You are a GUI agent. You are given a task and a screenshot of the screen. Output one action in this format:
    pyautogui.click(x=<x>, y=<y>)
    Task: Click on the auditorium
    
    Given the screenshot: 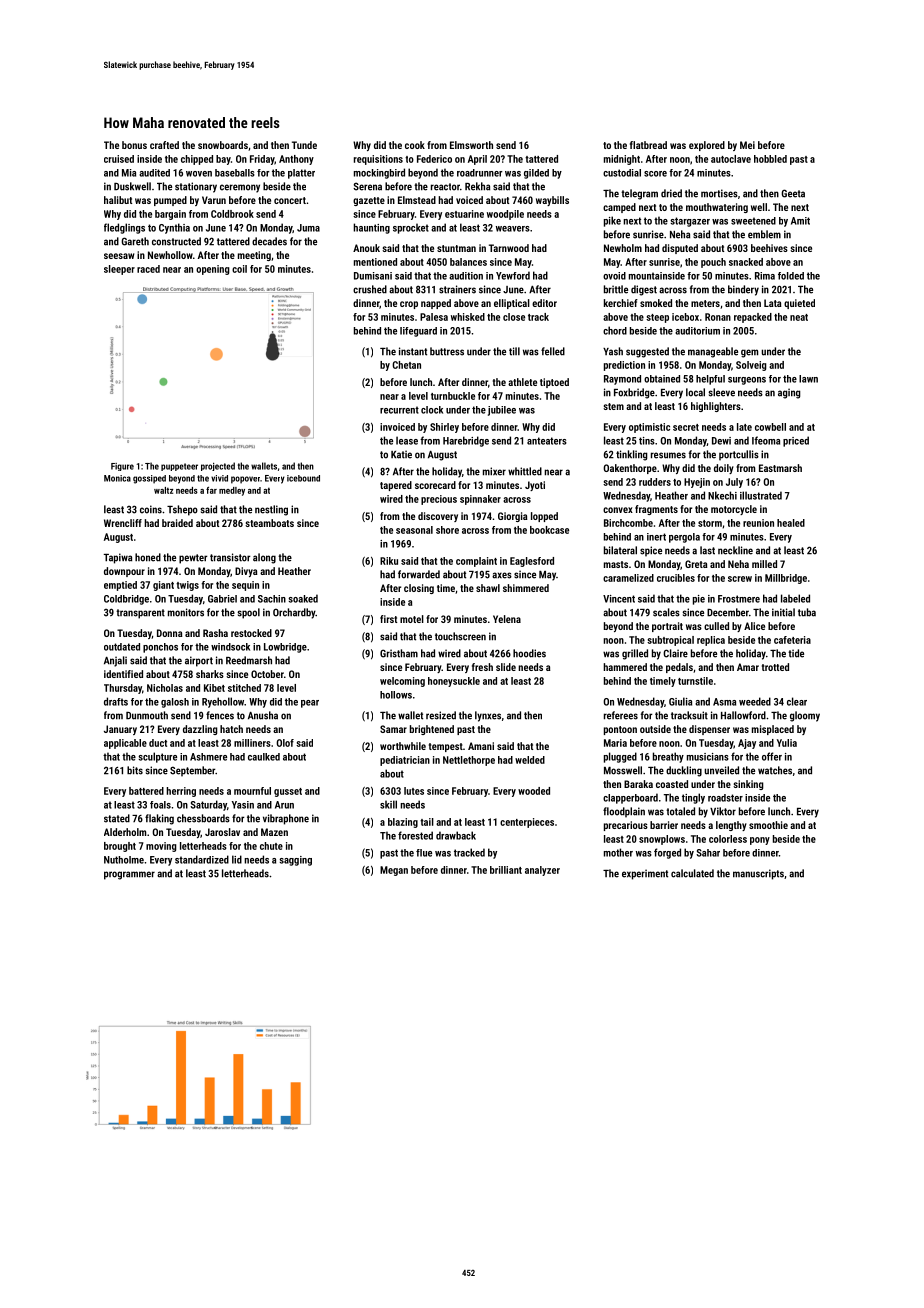 What is the action you would take?
    pyautogui.click(x=697, y=331)
